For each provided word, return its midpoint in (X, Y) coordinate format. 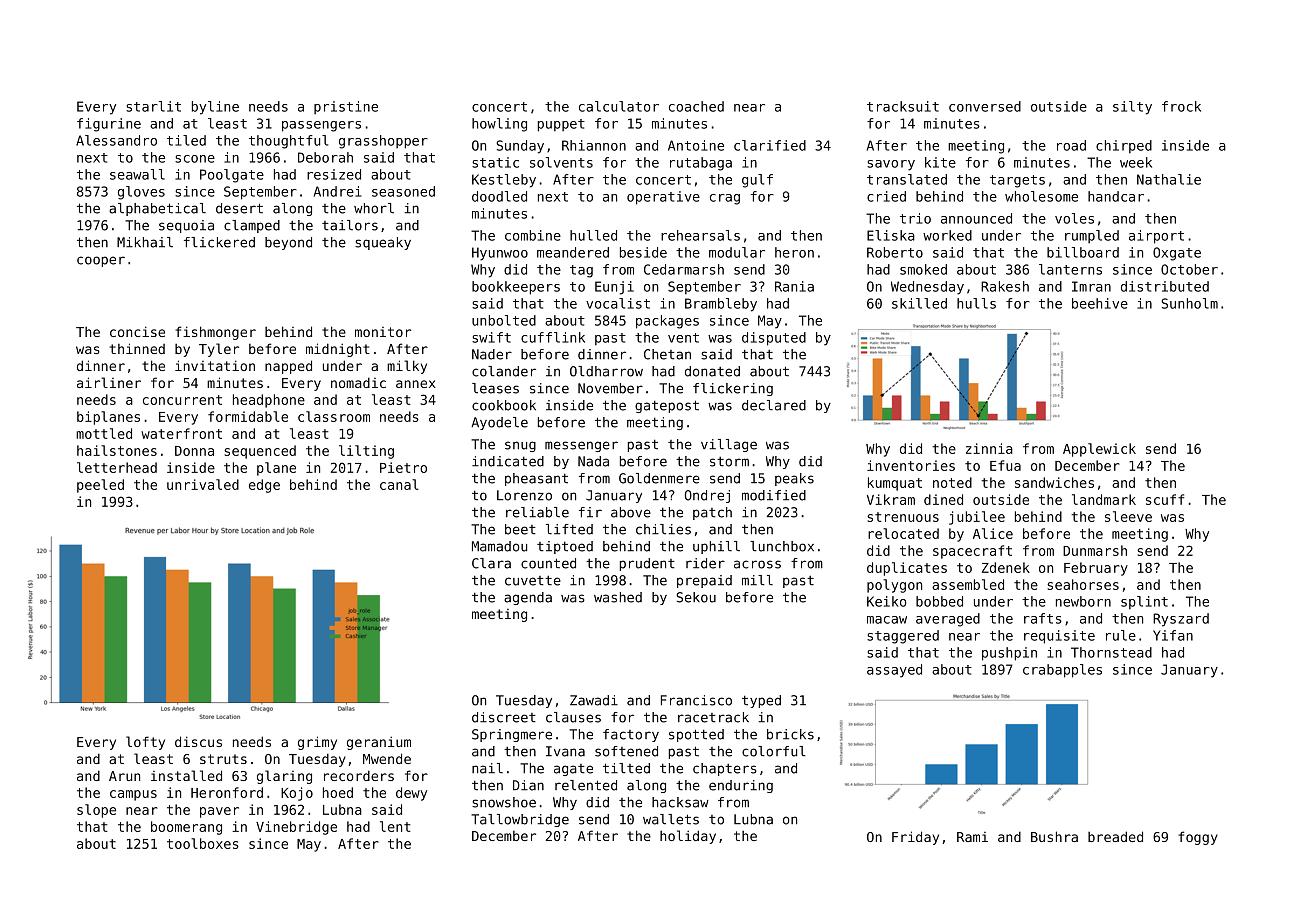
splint (1144, 602)
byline (215, 108)
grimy (317, 743)
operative (663, 198)
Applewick (1099, 450)
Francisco (696, 700)
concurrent (182, 400)
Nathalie (1169, 179)
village (729, 445)
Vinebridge (296, 828)
